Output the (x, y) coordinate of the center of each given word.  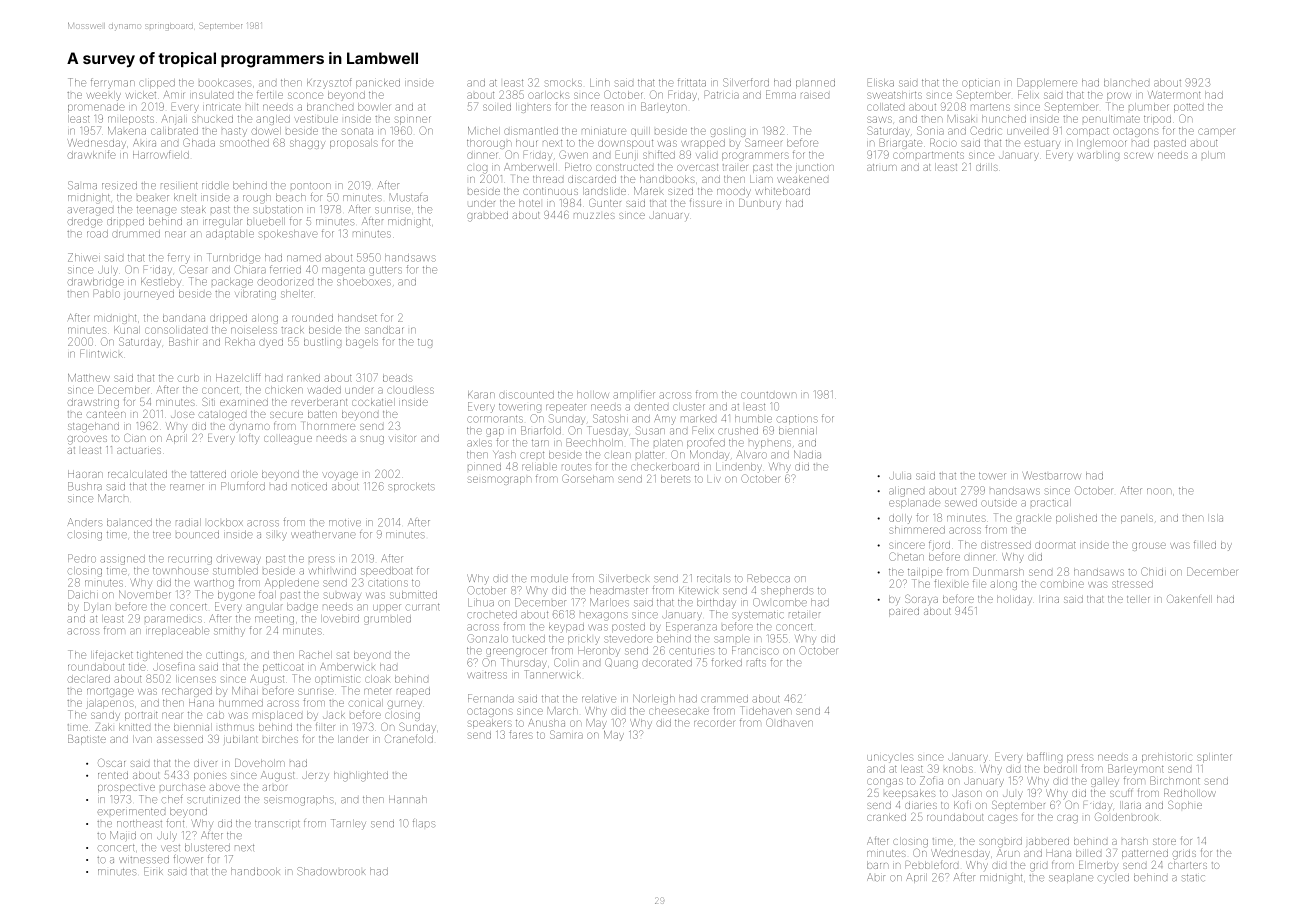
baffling (1044, 757)
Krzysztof (329, 83)
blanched (1126, 83)
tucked (528, 639)
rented (113, 775)
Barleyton (663, 107)
